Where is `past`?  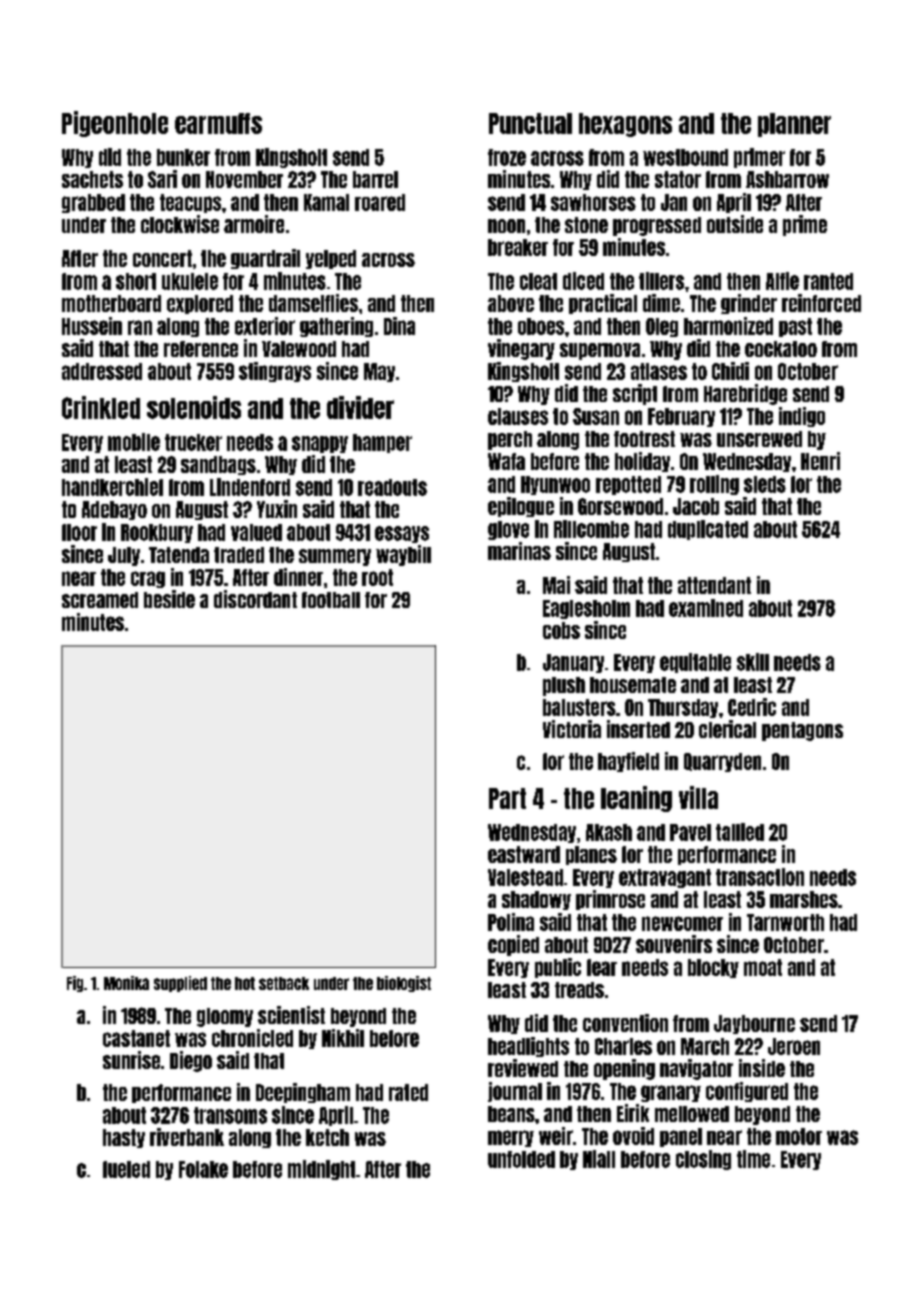
past is located at coordinates (795, 327).
